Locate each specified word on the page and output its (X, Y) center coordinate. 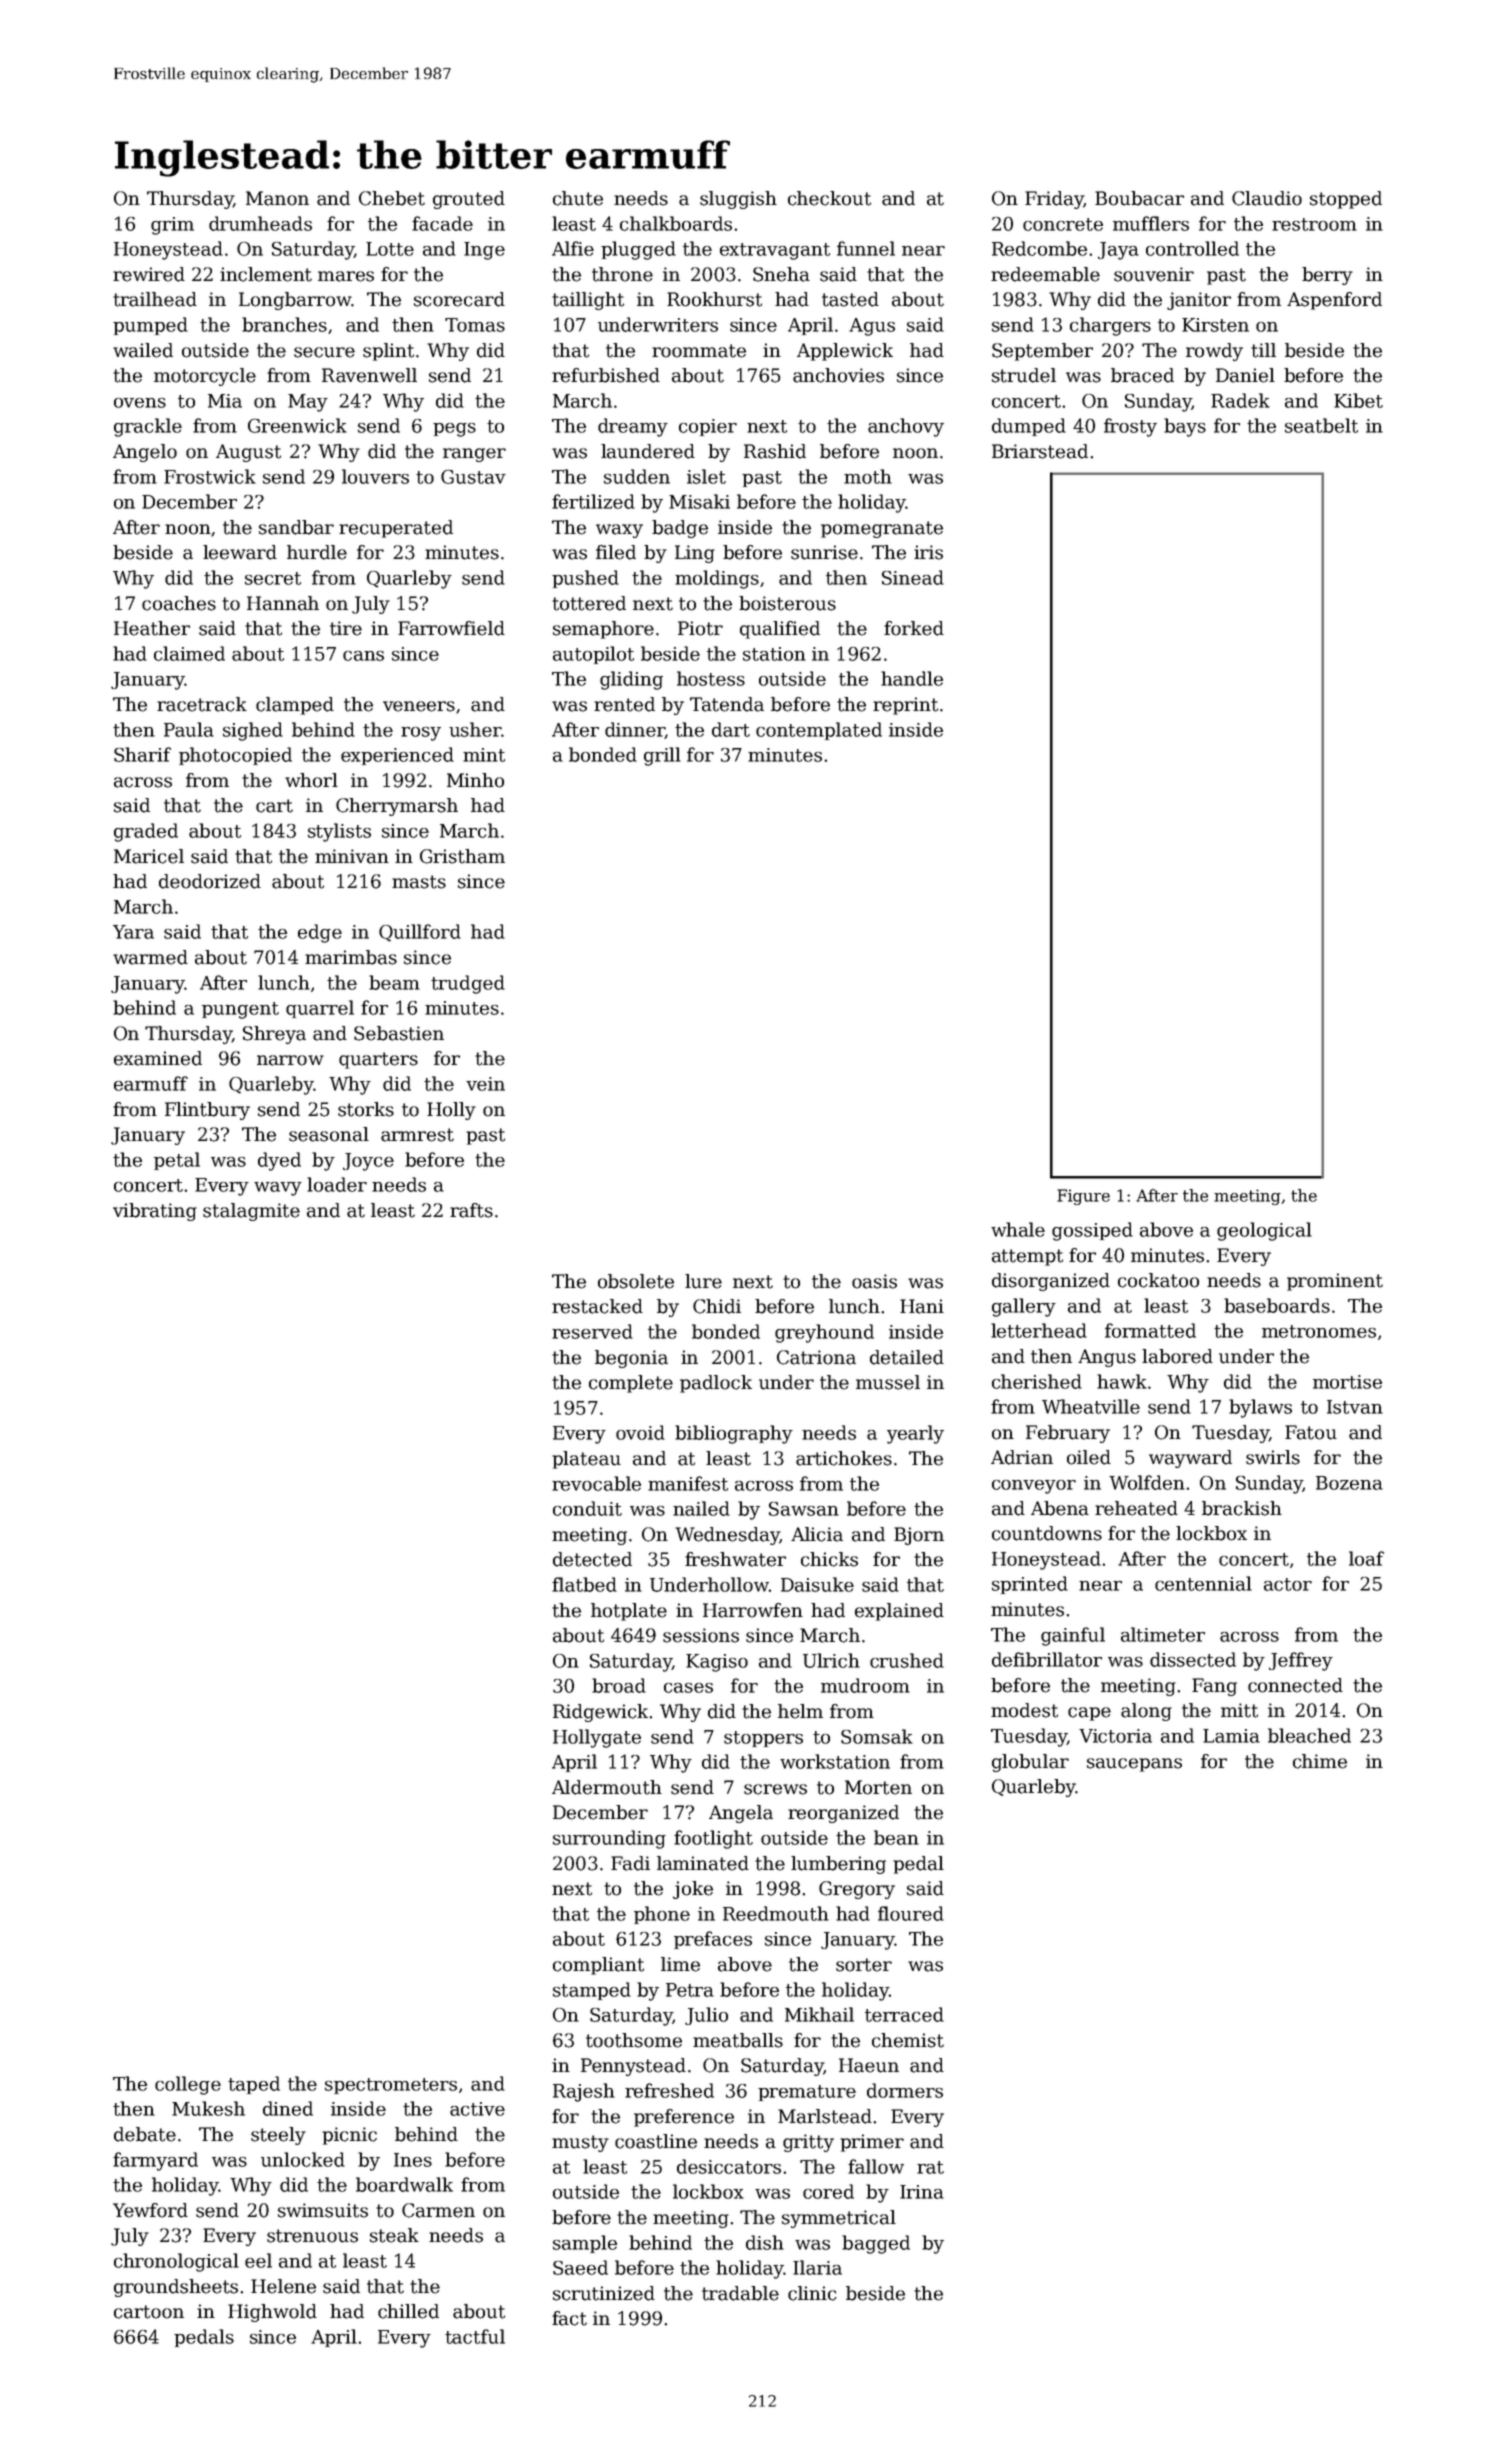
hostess (711, 678)
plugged (638, 250)
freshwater (735, 1559)
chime (1320, 1761)
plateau (586, 1460)
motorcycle (205, 377)
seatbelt (1321, 425)
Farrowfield (451, 628)
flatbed (584, 1584)
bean (896, 1837)
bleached (1309, 1735)
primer (872, 2143)
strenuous (312, 2236)
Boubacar (1139, 198)
